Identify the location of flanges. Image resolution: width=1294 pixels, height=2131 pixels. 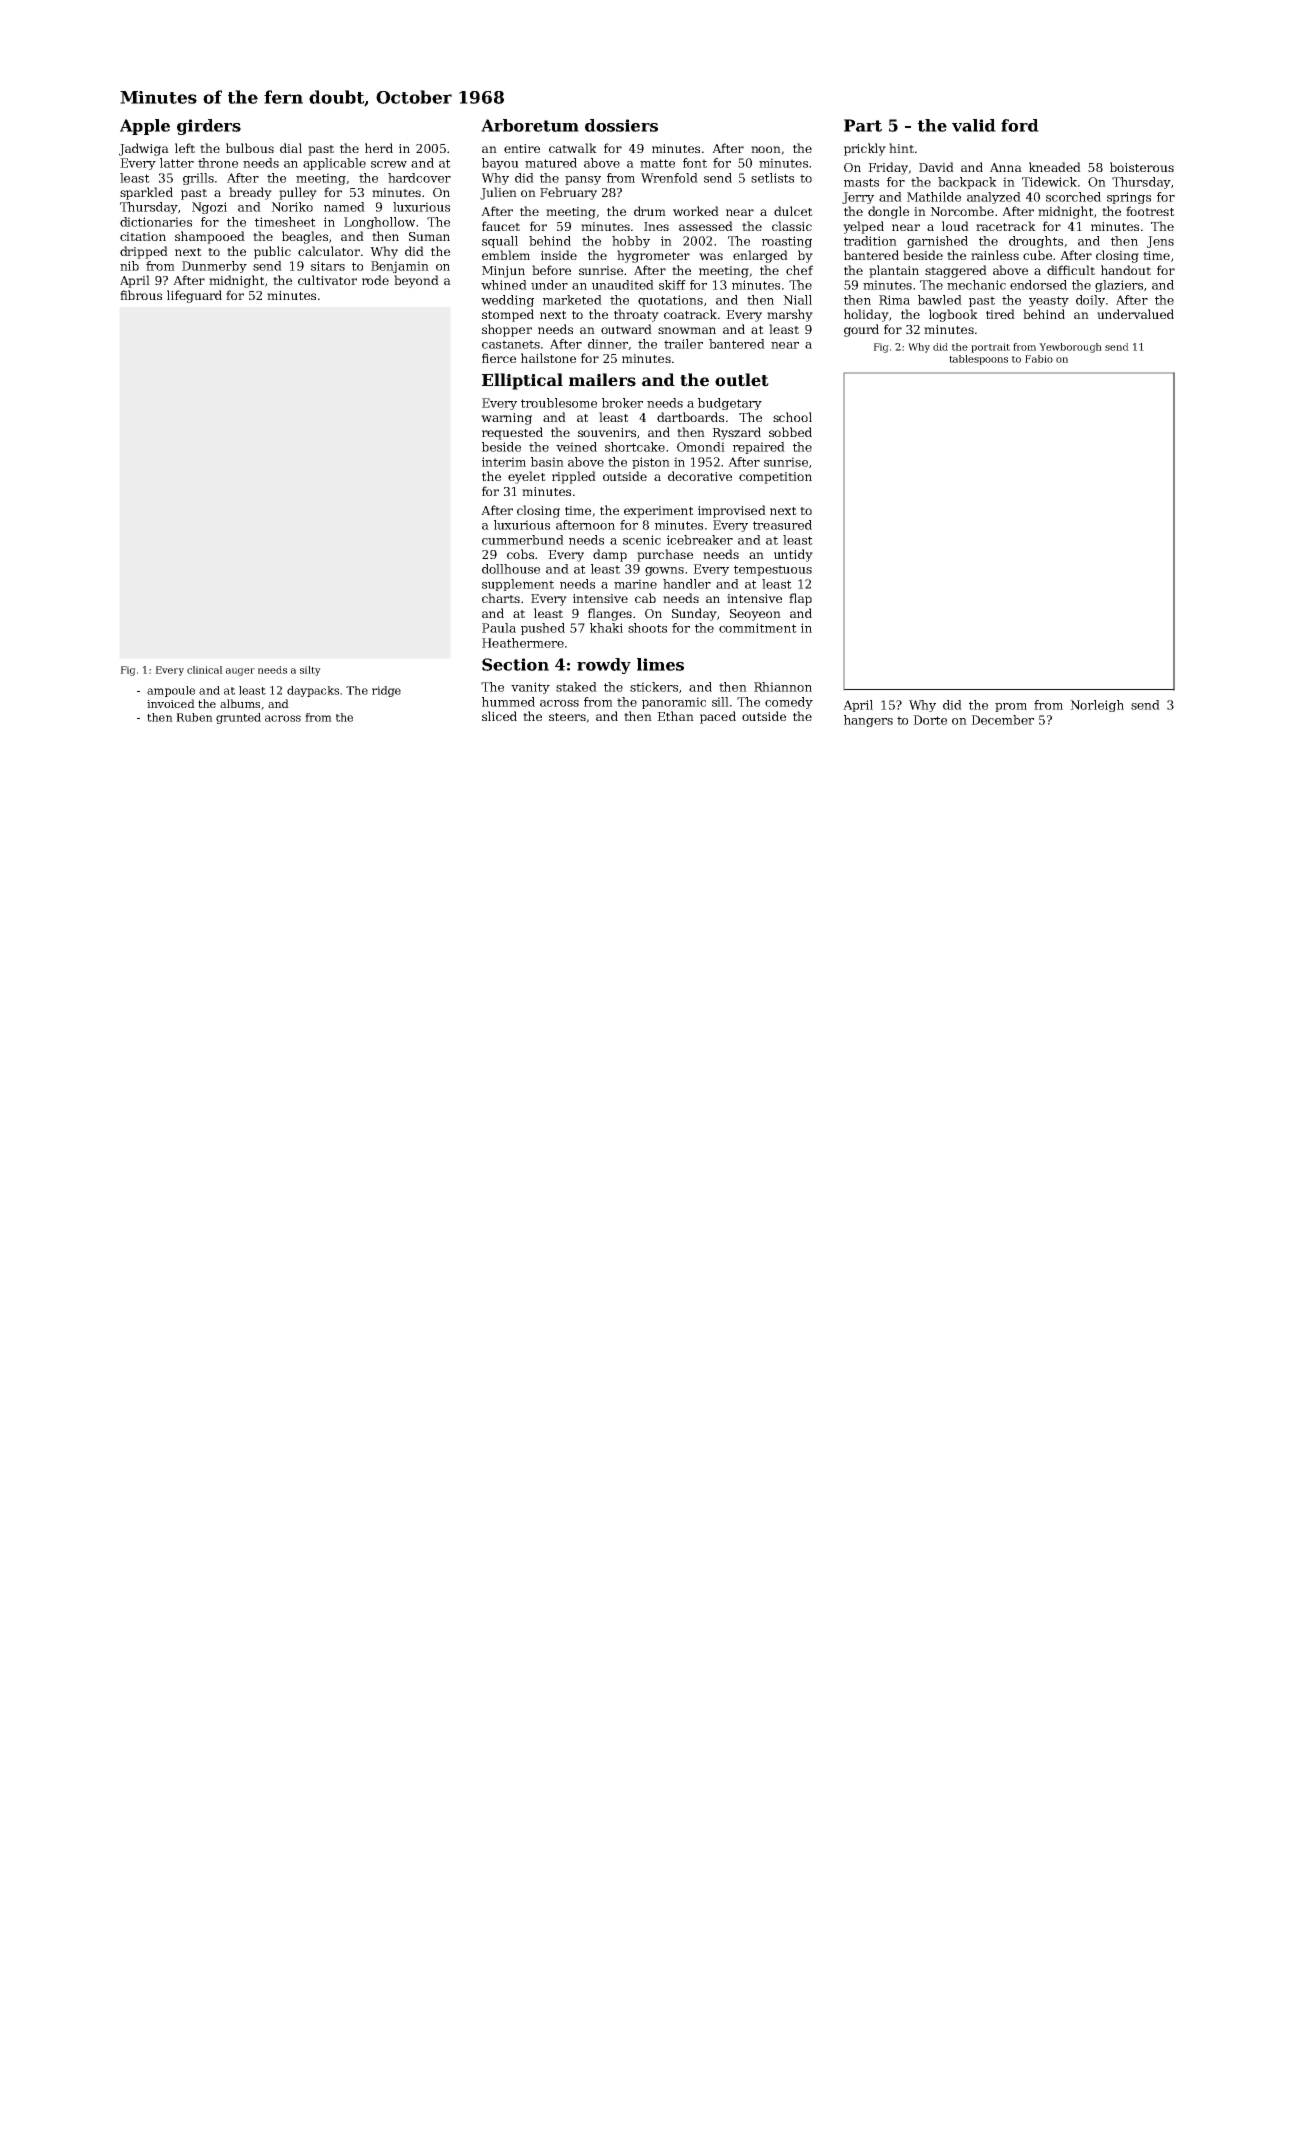
(610, 614).
